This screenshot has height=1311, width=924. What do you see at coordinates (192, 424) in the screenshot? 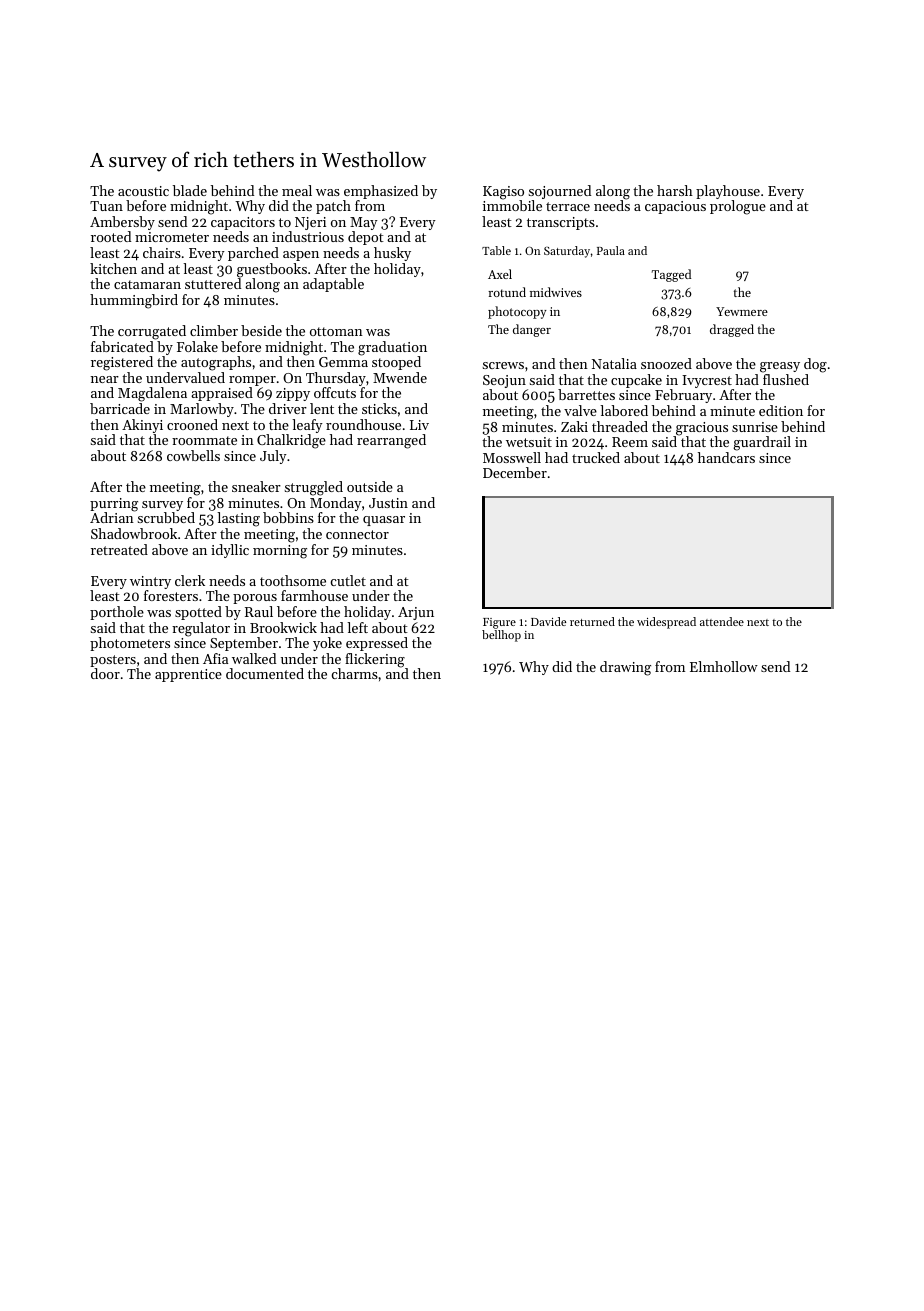
I see `crooned` at bounding box center [192, 424].
